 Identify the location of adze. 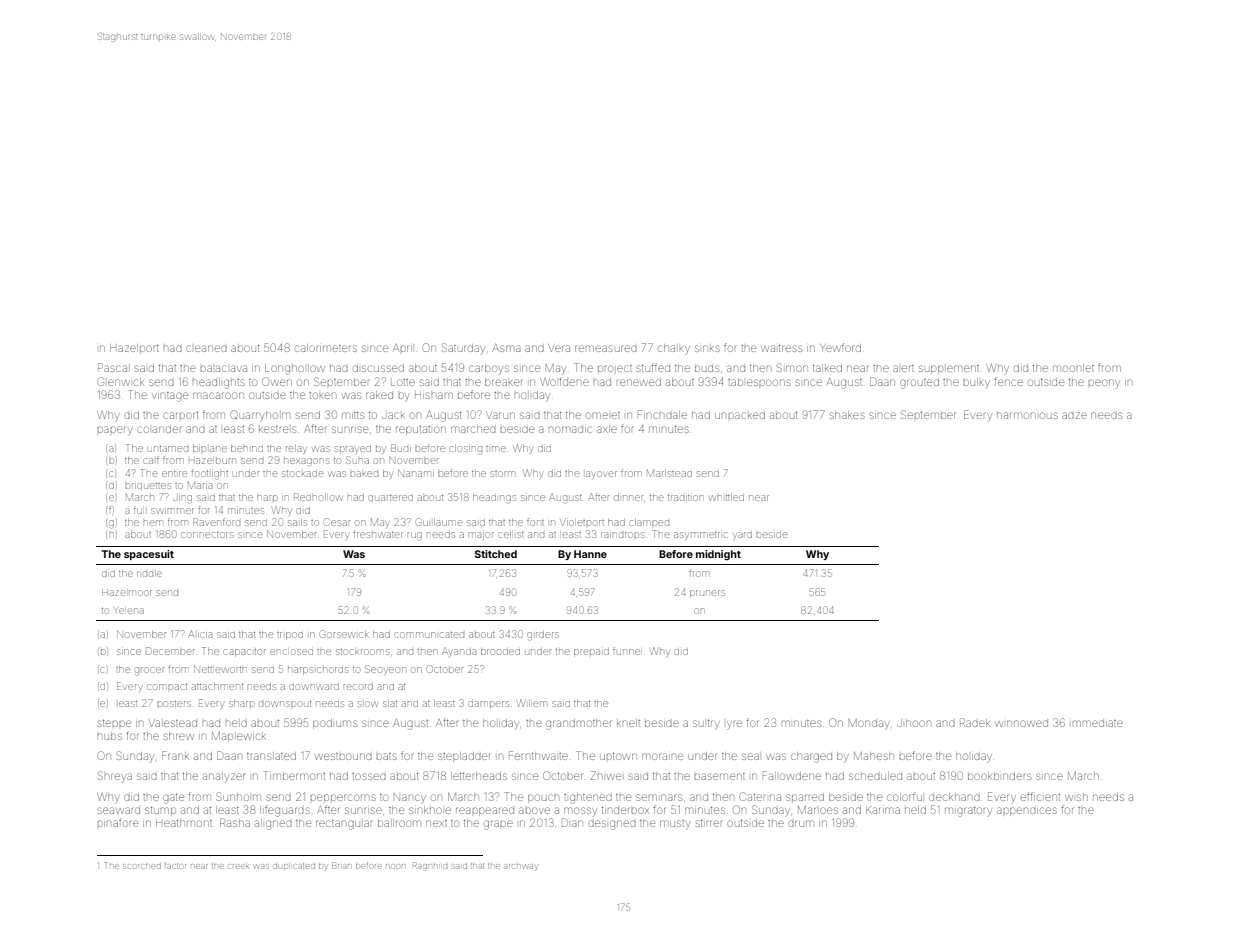
(1074, 415).
